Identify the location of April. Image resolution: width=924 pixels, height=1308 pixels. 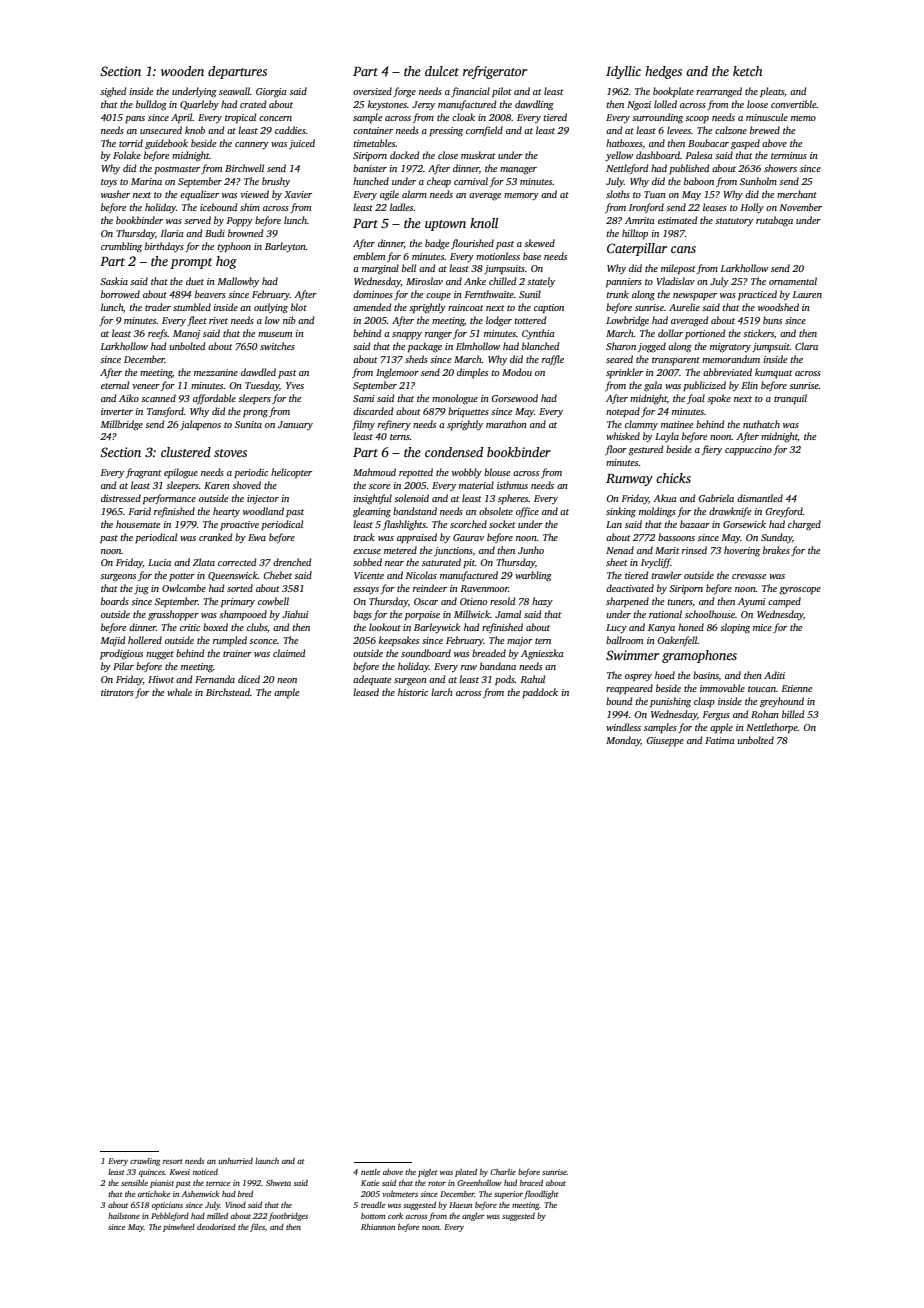
(182, 118).
